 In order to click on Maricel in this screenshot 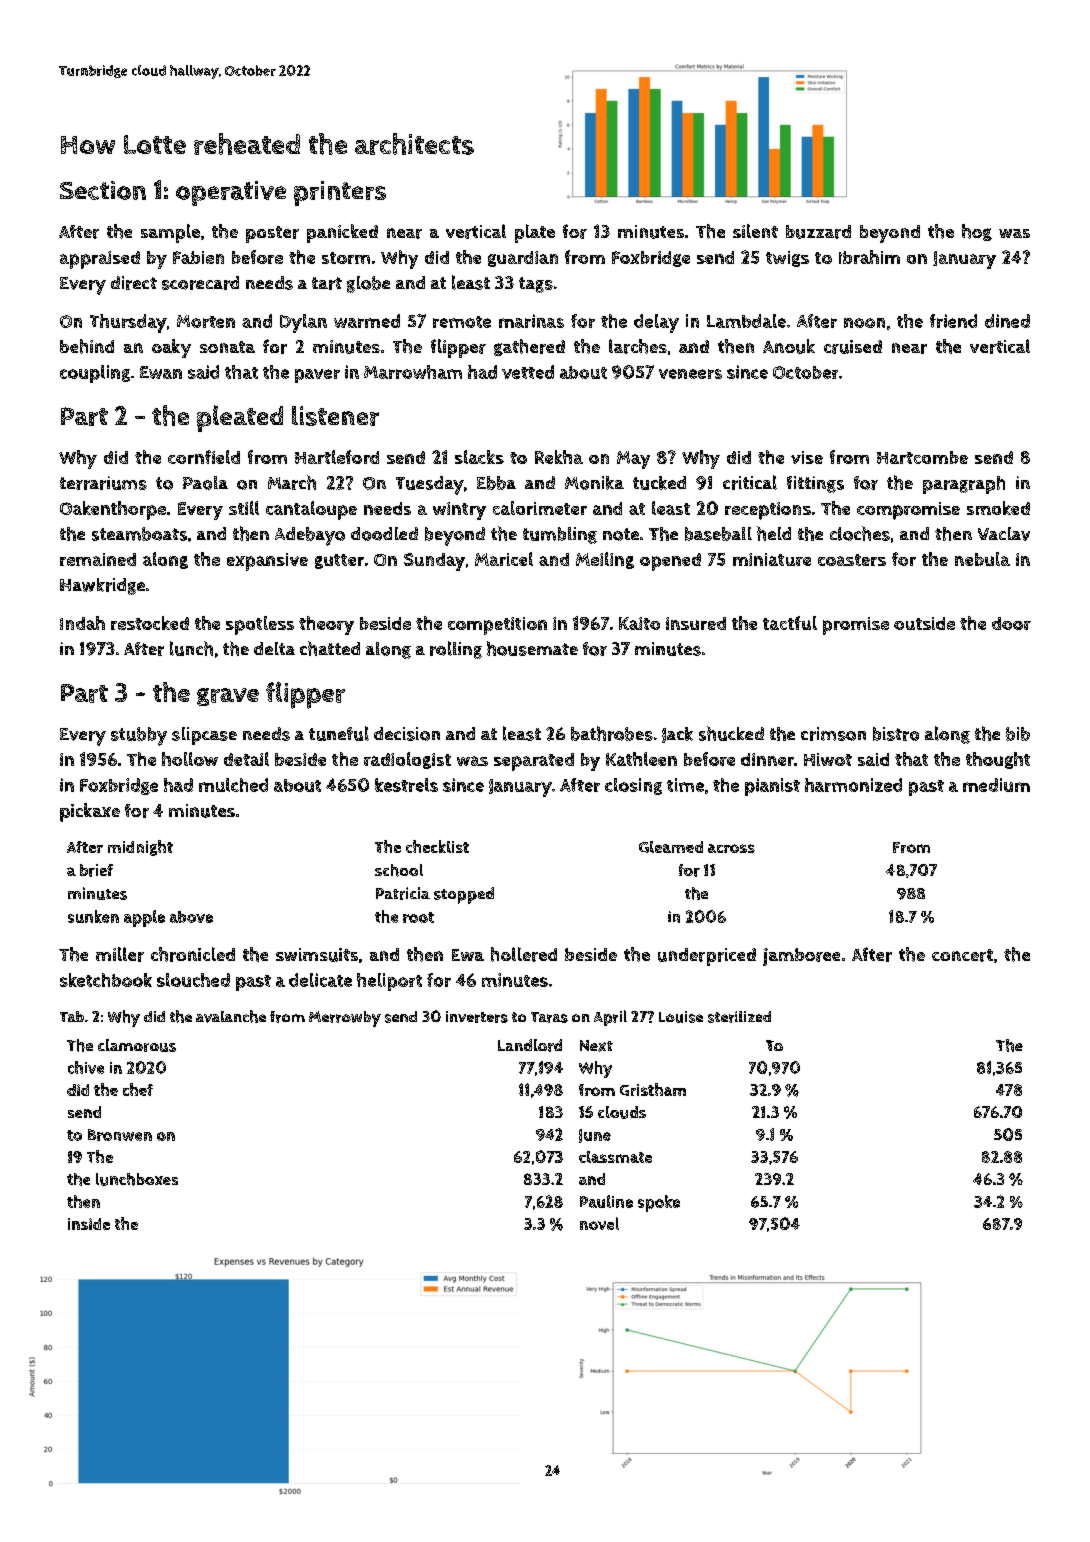, I will do `click(504, 559)`.
